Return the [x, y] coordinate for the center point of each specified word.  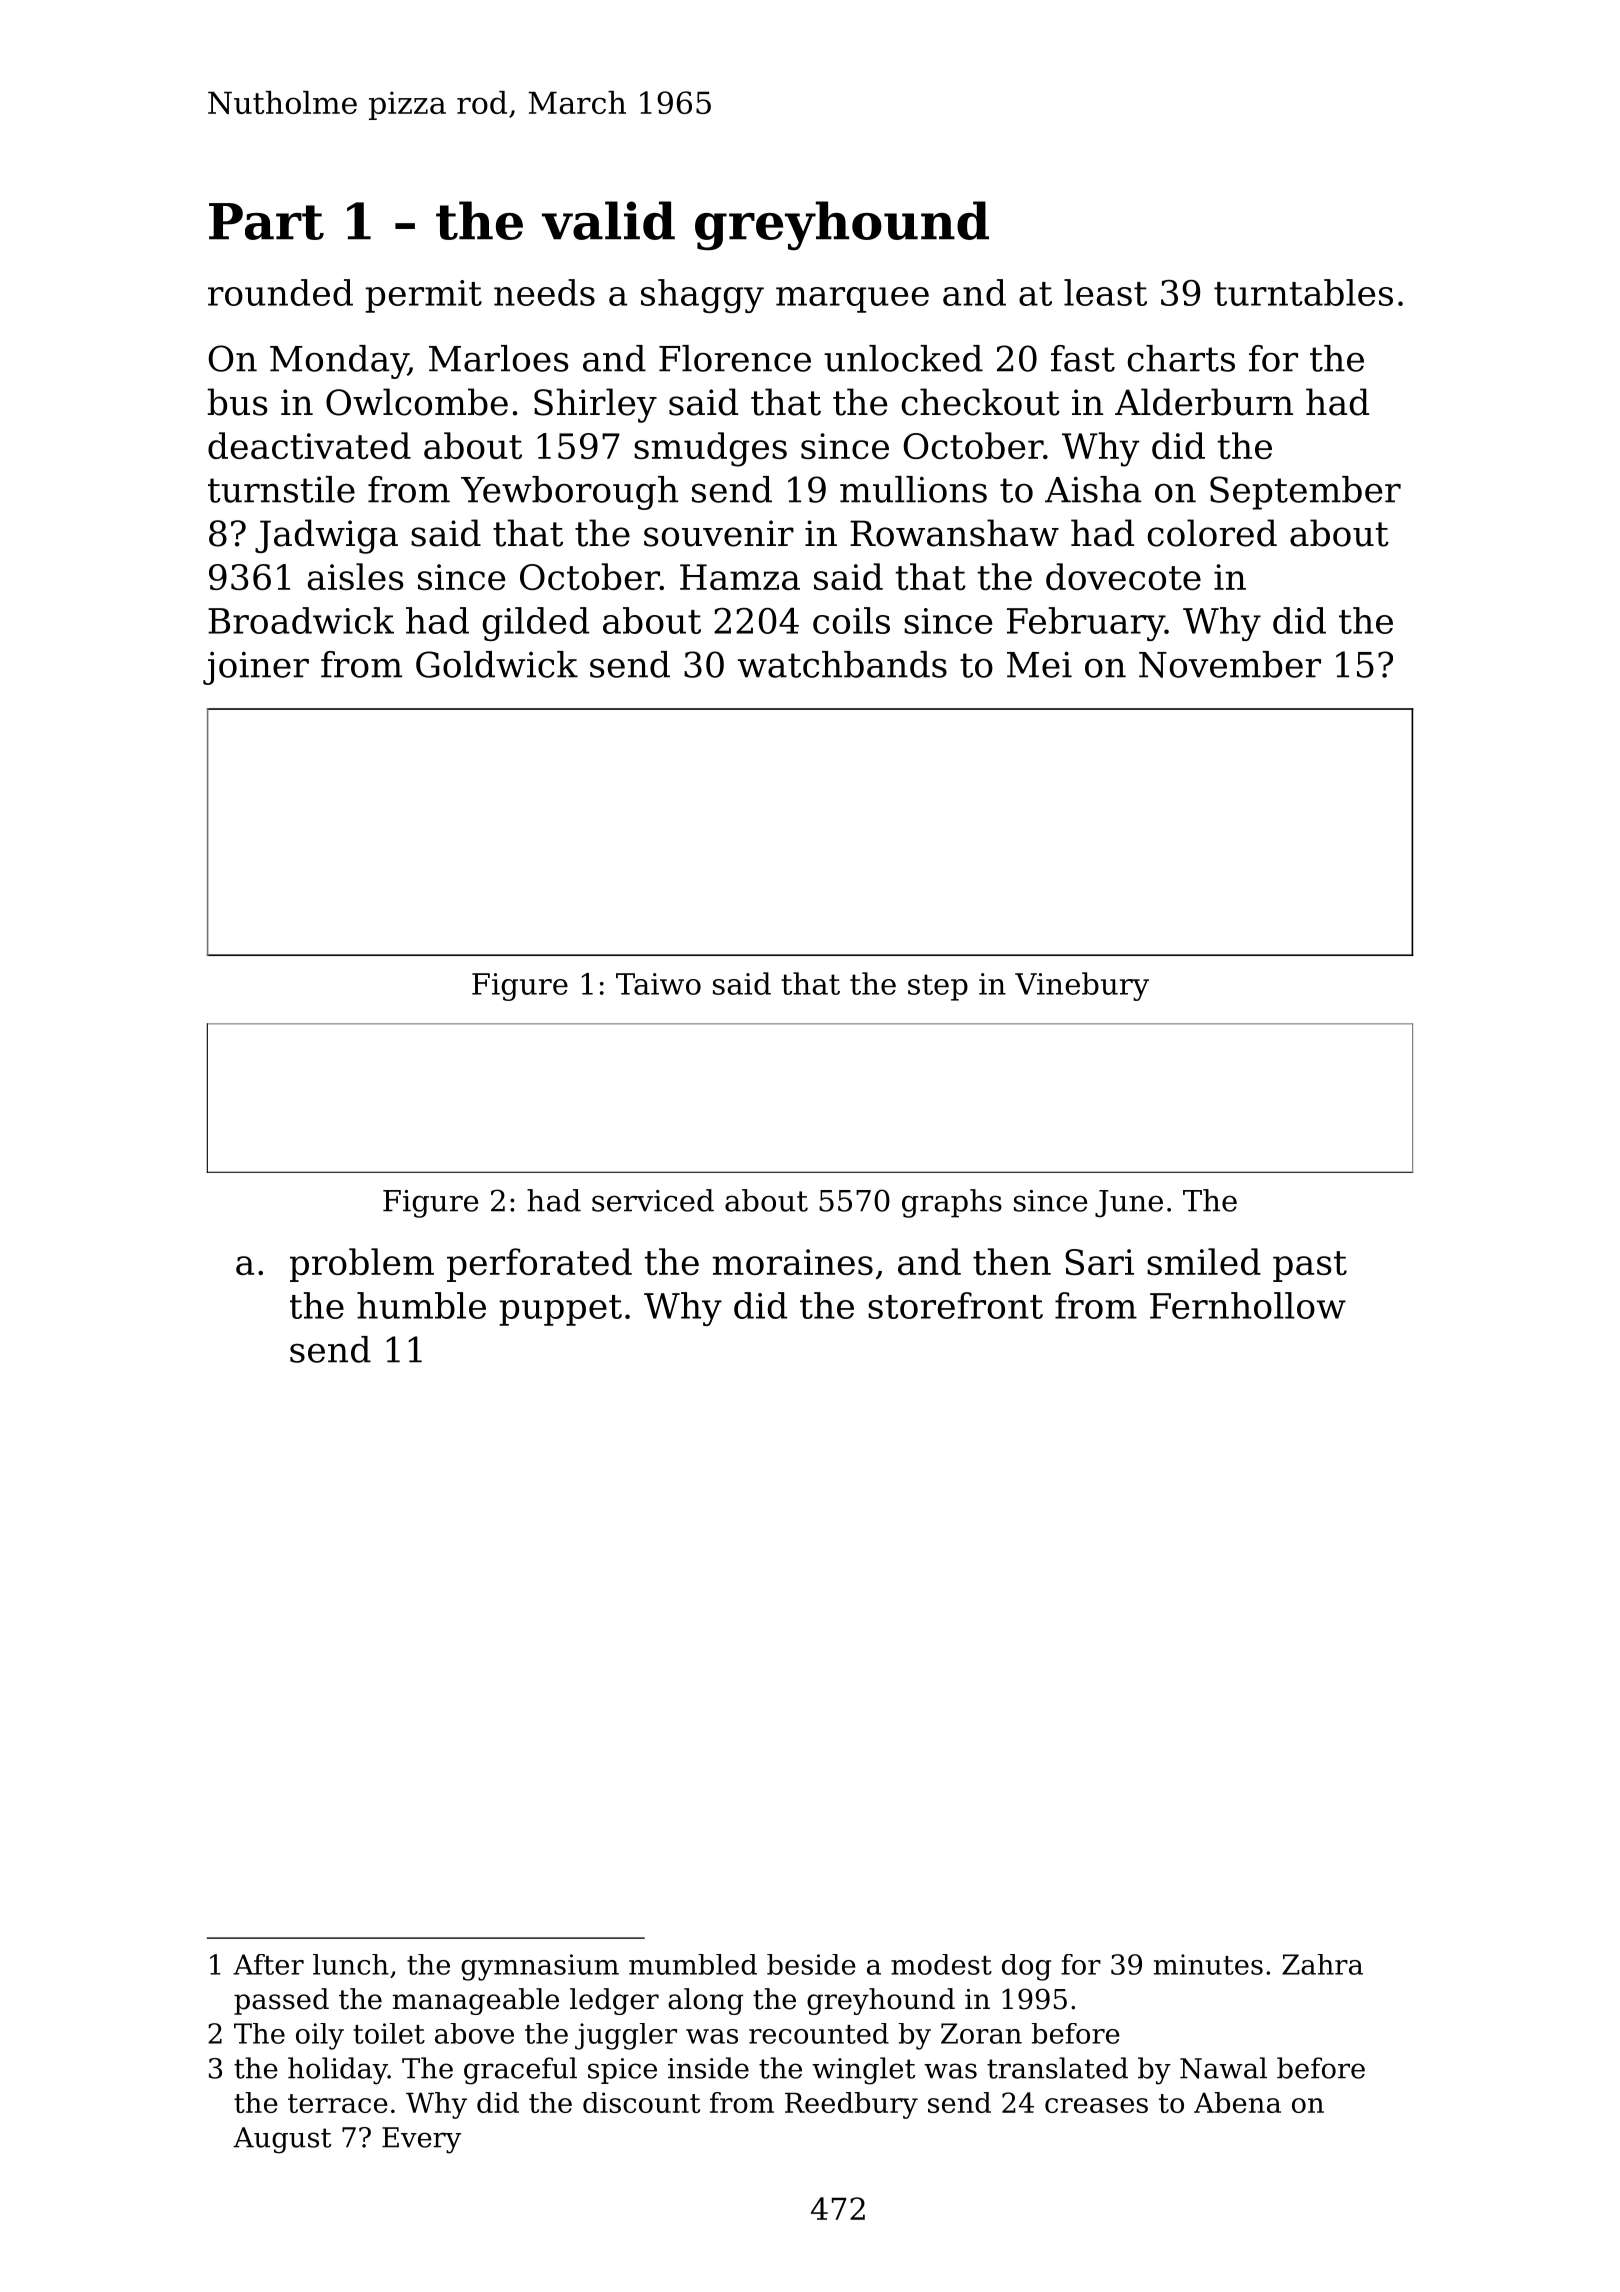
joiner [256, 668]
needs [544, 292]
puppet [560, 1310]
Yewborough [569, 493]
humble [421, 1305]
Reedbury [851, 2105]
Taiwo [658, 984]
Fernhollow [1248, 1305]
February [1086, 624]
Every [421, 2140]
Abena [1237, 2102]
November [1230, 664]
